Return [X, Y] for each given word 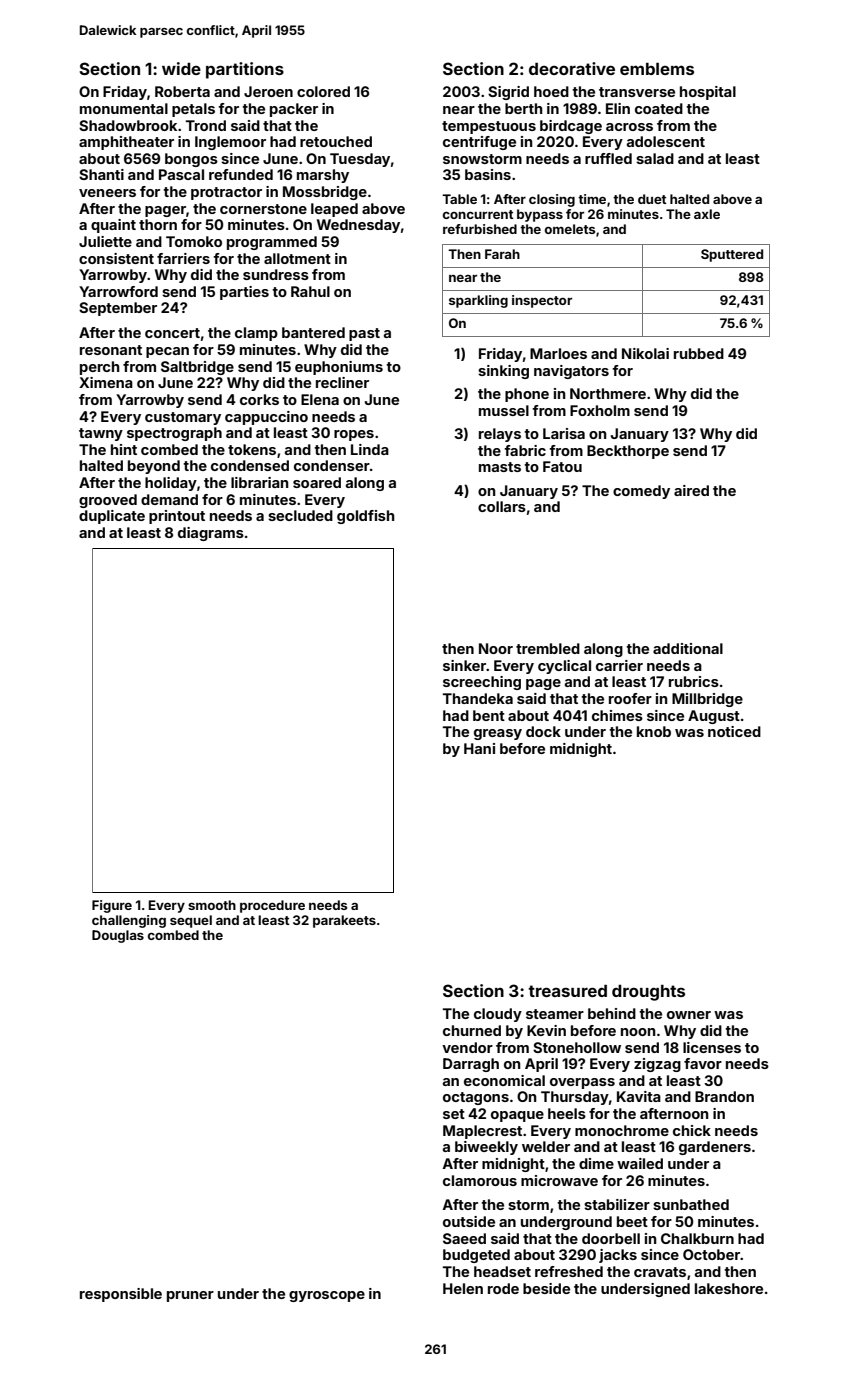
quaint [113, 226]
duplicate [112, 517]
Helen [463, 1288]
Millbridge [707, 700]
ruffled [608, 158]
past [364, 334]
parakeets [344, 921]
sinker [464, 665]
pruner [190, 1296]
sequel [191, 921]
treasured [567, 991]
